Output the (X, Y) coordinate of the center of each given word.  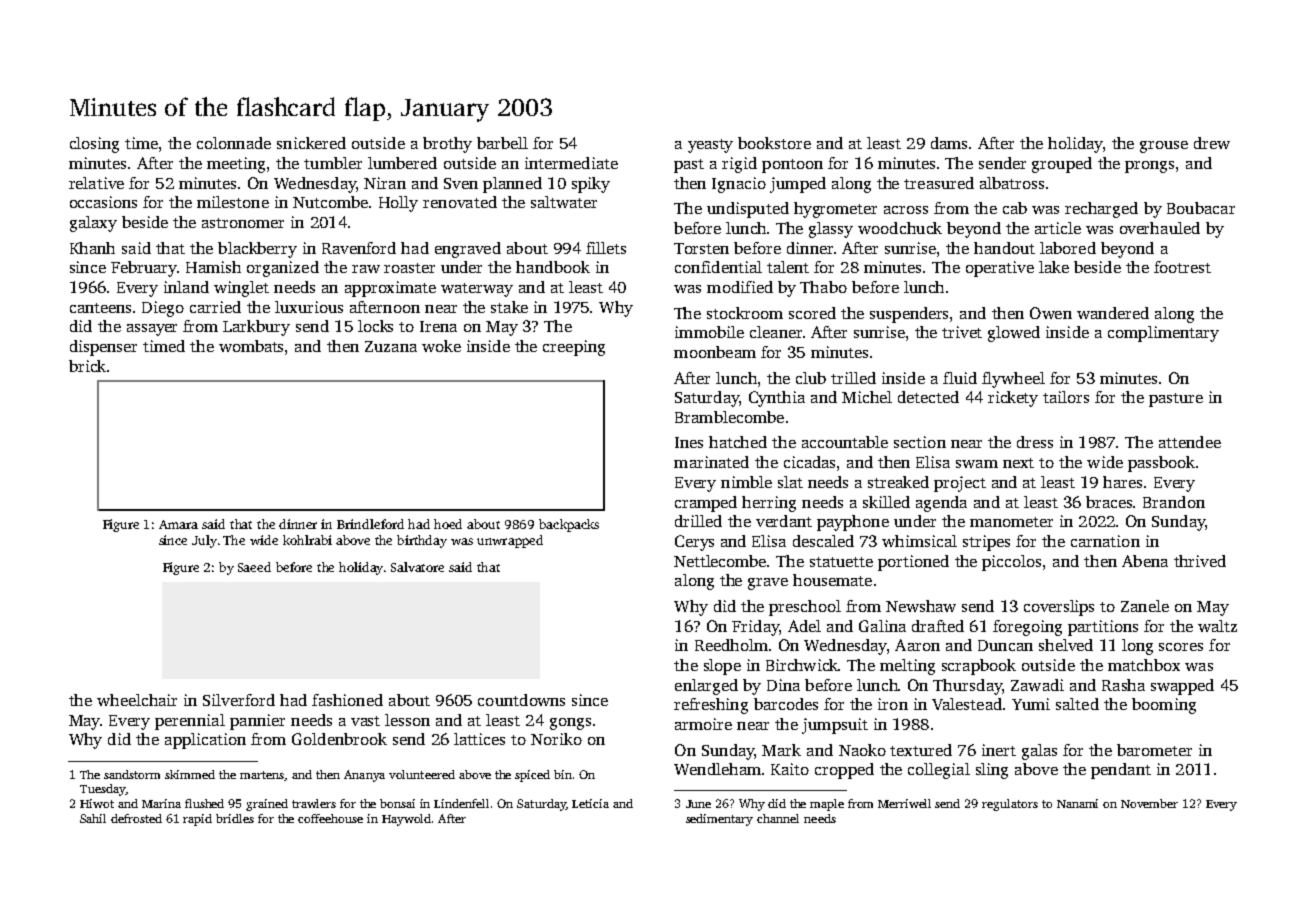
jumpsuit (835, 726)
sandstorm (132, 774)
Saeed (254, 567)
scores (1181, 647)
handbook (553, 267)
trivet (962, 332)
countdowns (521, 700)
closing (94, 145)
